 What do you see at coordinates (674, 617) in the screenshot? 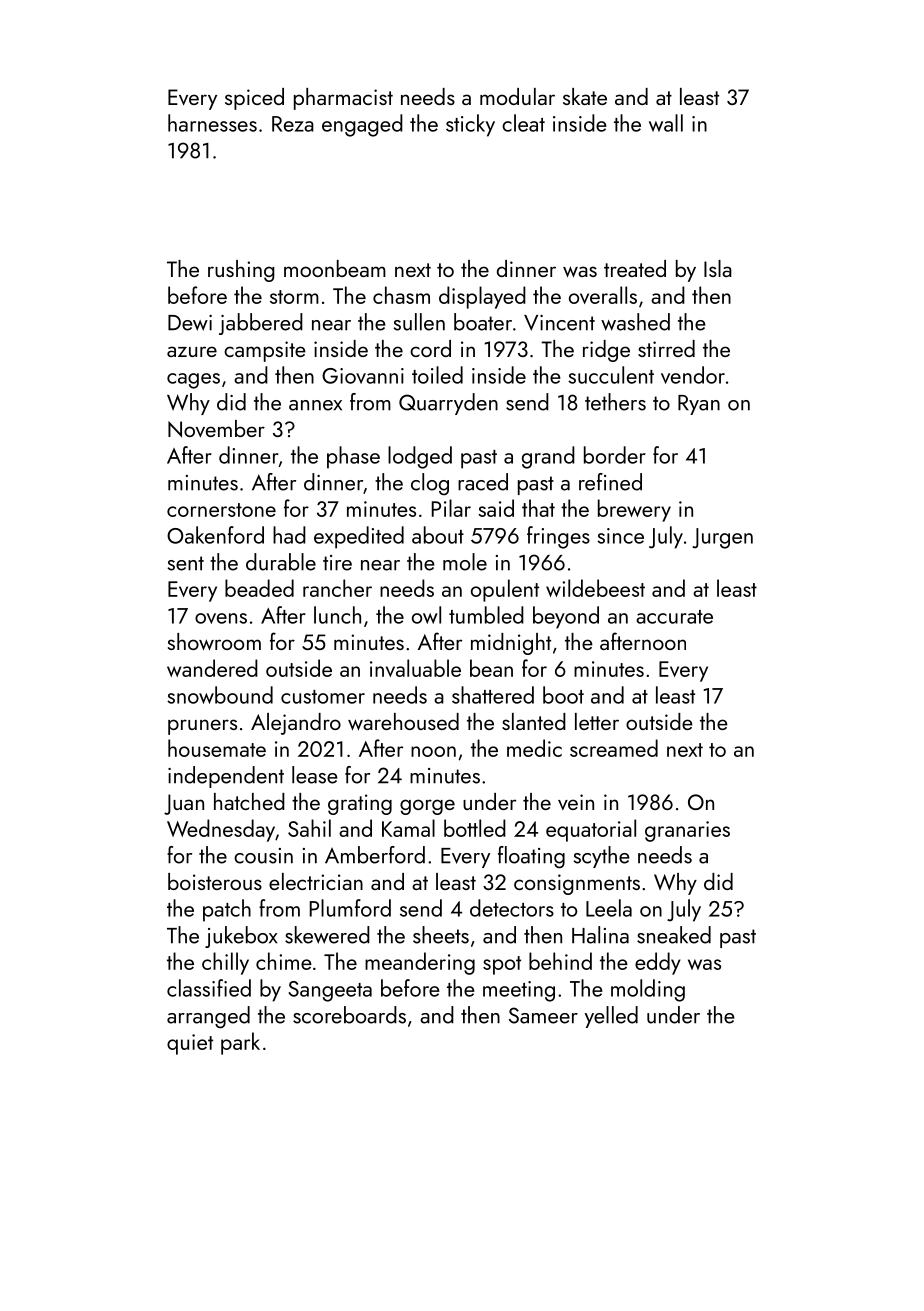
I see `accurate` at bounding box center [674, 617].
